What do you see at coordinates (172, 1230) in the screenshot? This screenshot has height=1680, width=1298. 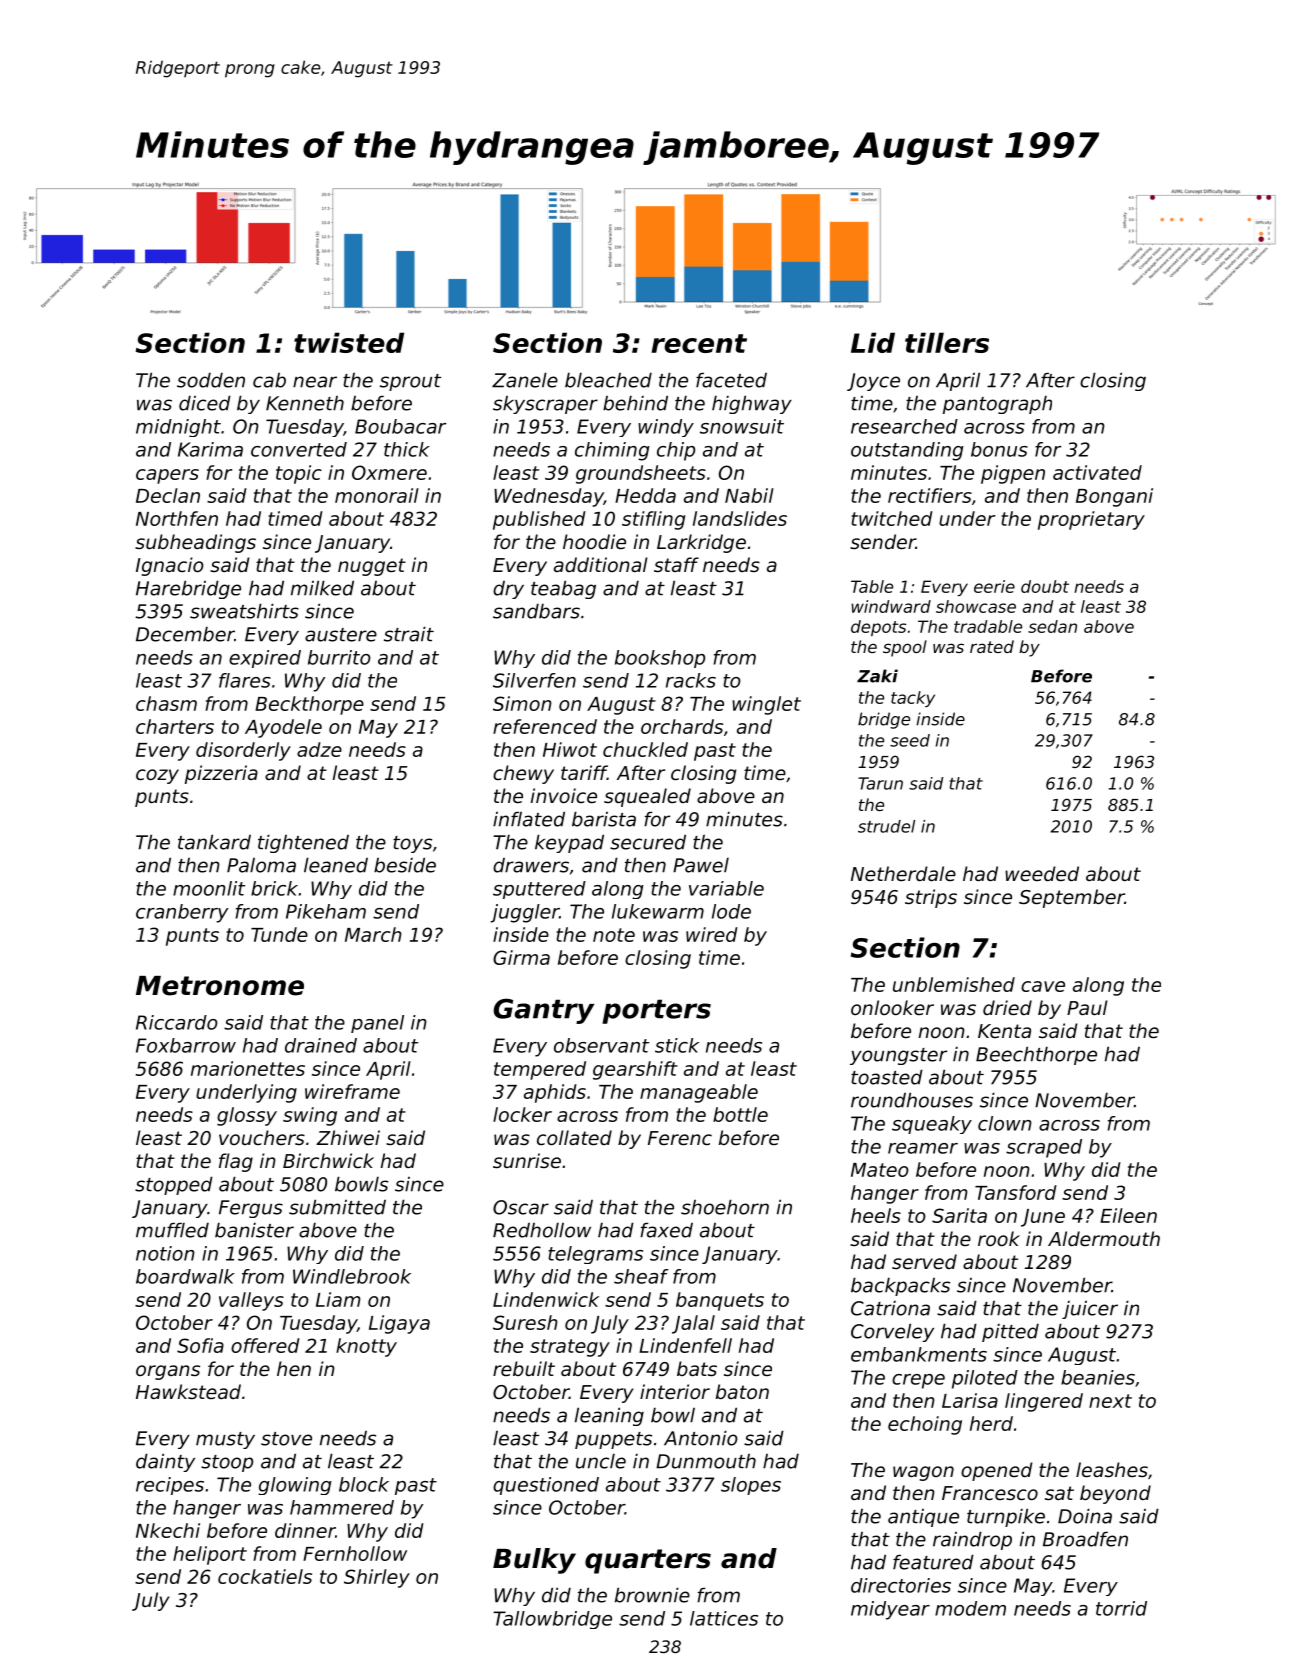 I see `muffled` at bounding box center [172, 1230].
